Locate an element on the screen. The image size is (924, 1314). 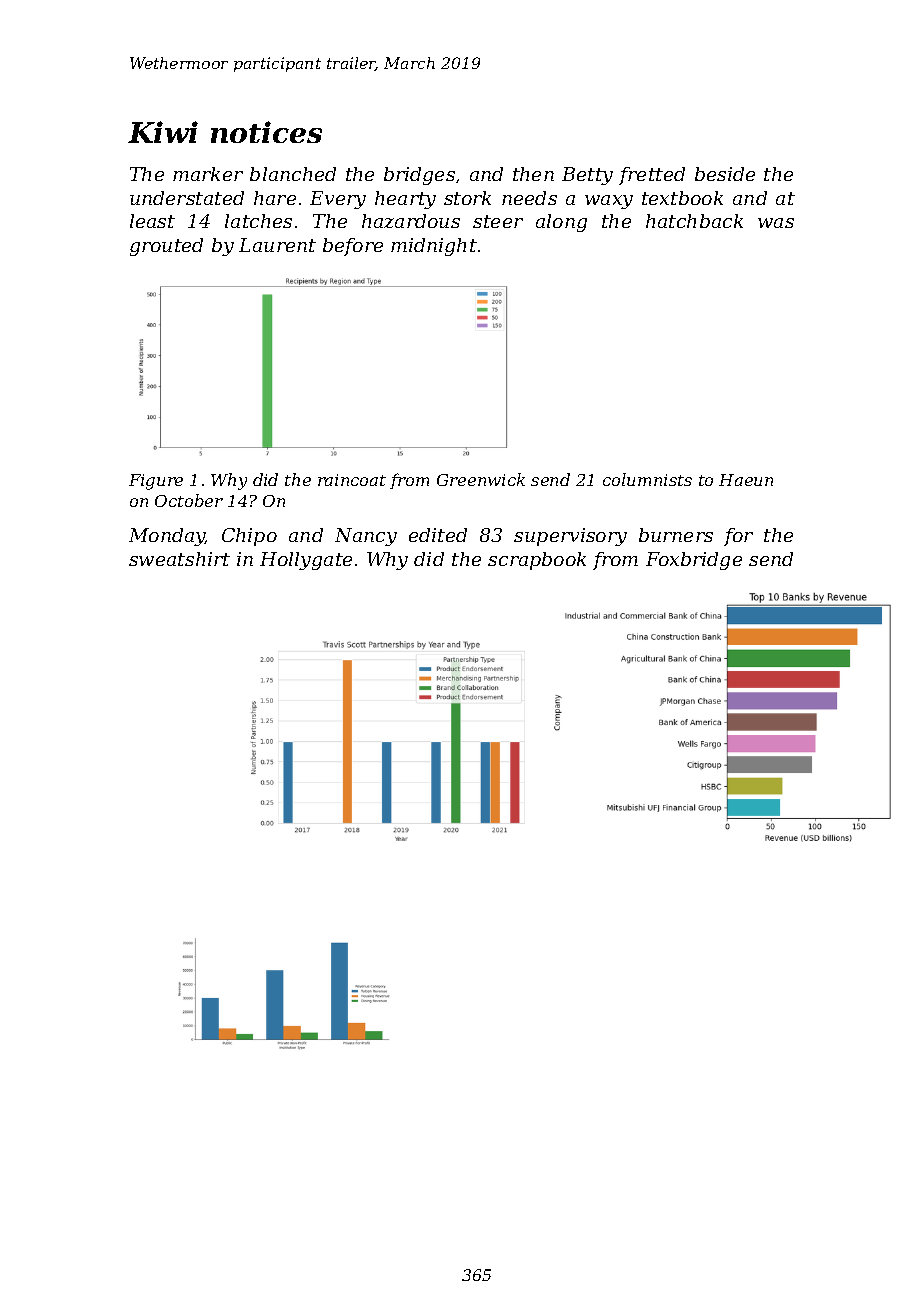
Kiwi is located at coordinates (163, 132).
